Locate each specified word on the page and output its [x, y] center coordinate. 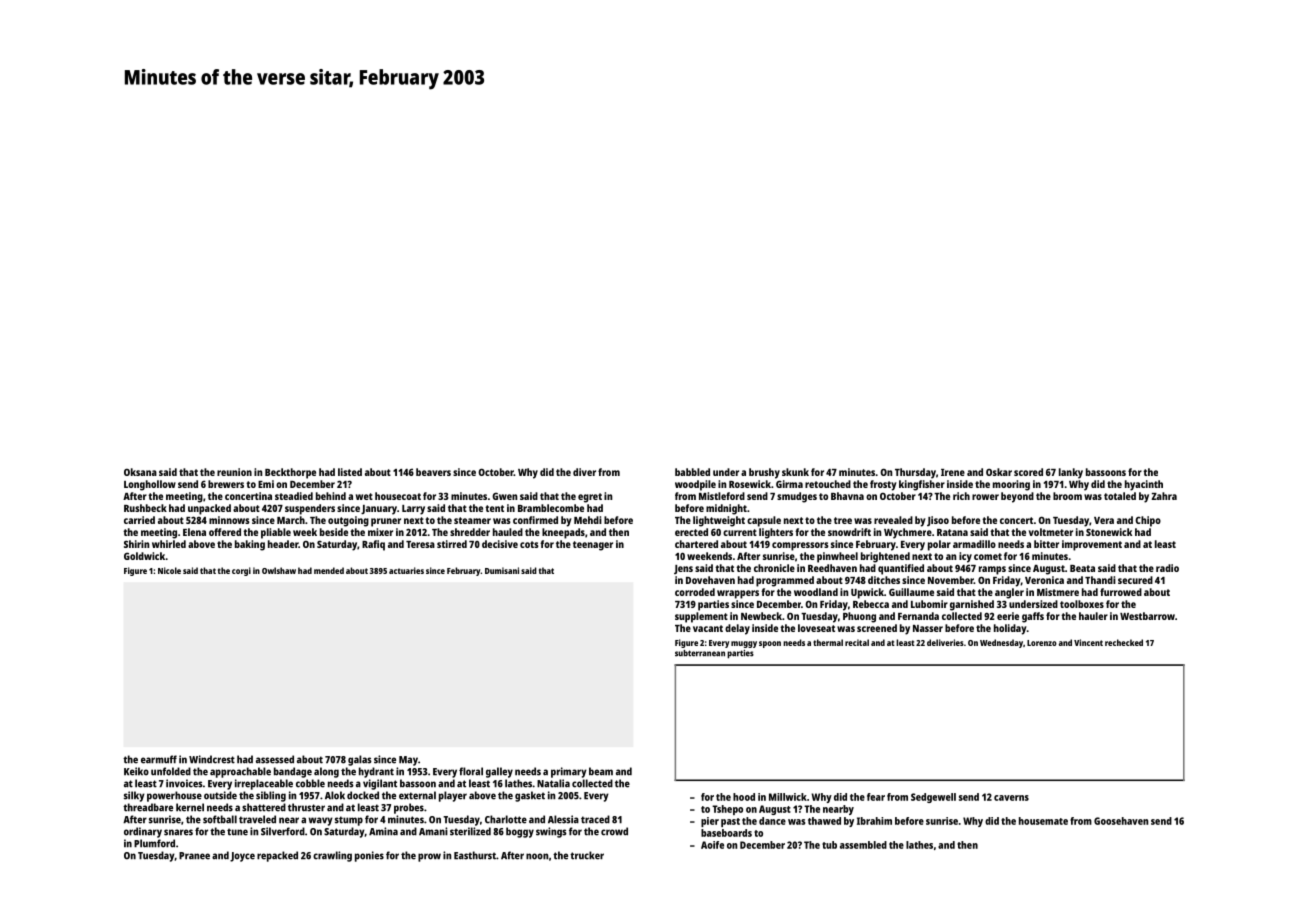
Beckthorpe [290, 473]
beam [601, 771]
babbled [692, 472]
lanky [1071, 473]
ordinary [143, 832]
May [408, 761]
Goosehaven [1121, 821]
